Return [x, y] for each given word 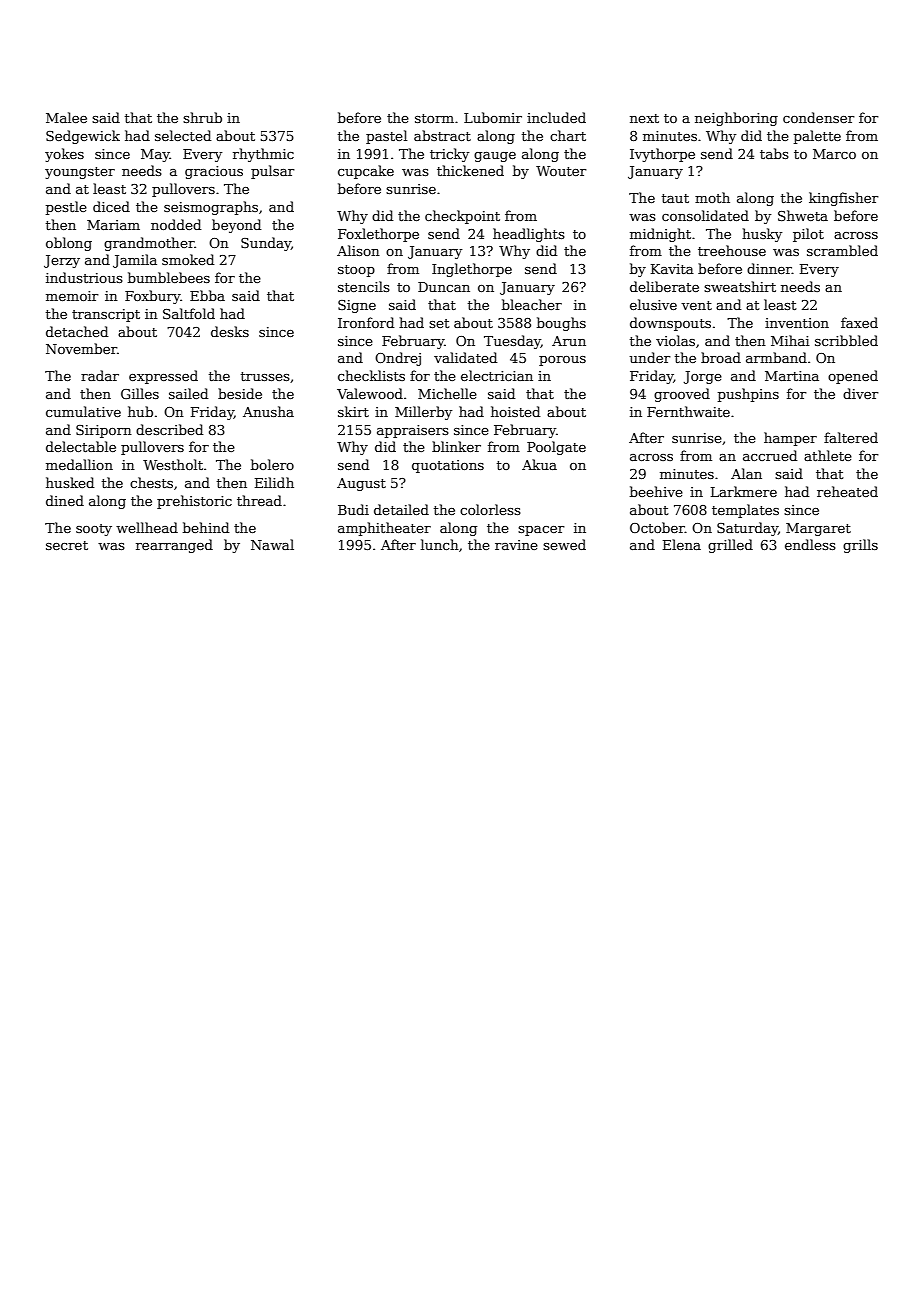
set [439, 323]
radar [100, 375]
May [155, 155]
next [644, 118]
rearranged [174, 546]
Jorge [703, 377]
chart [568, 135]
